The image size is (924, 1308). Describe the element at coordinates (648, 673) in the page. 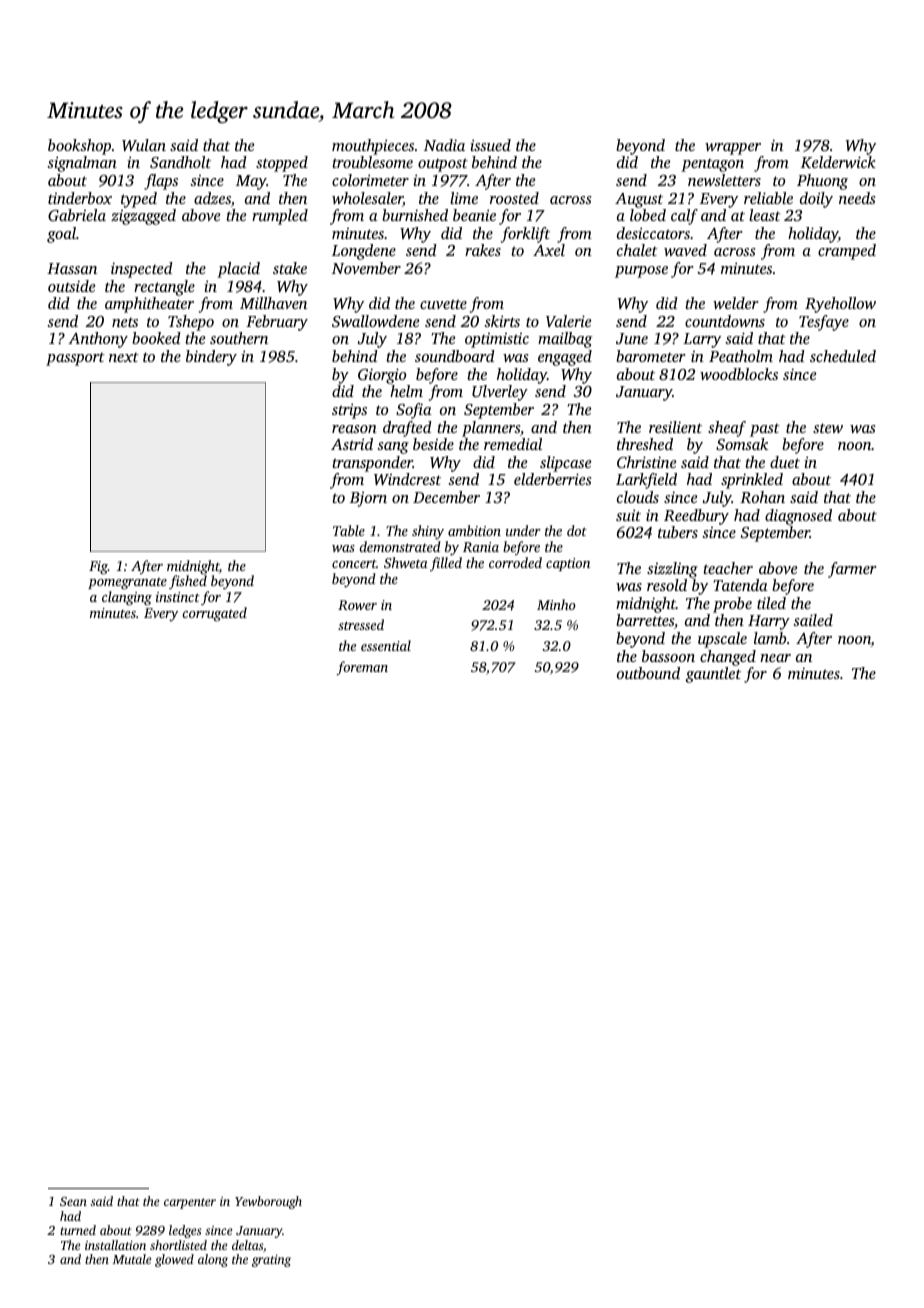

I see `outbound` at that location.
